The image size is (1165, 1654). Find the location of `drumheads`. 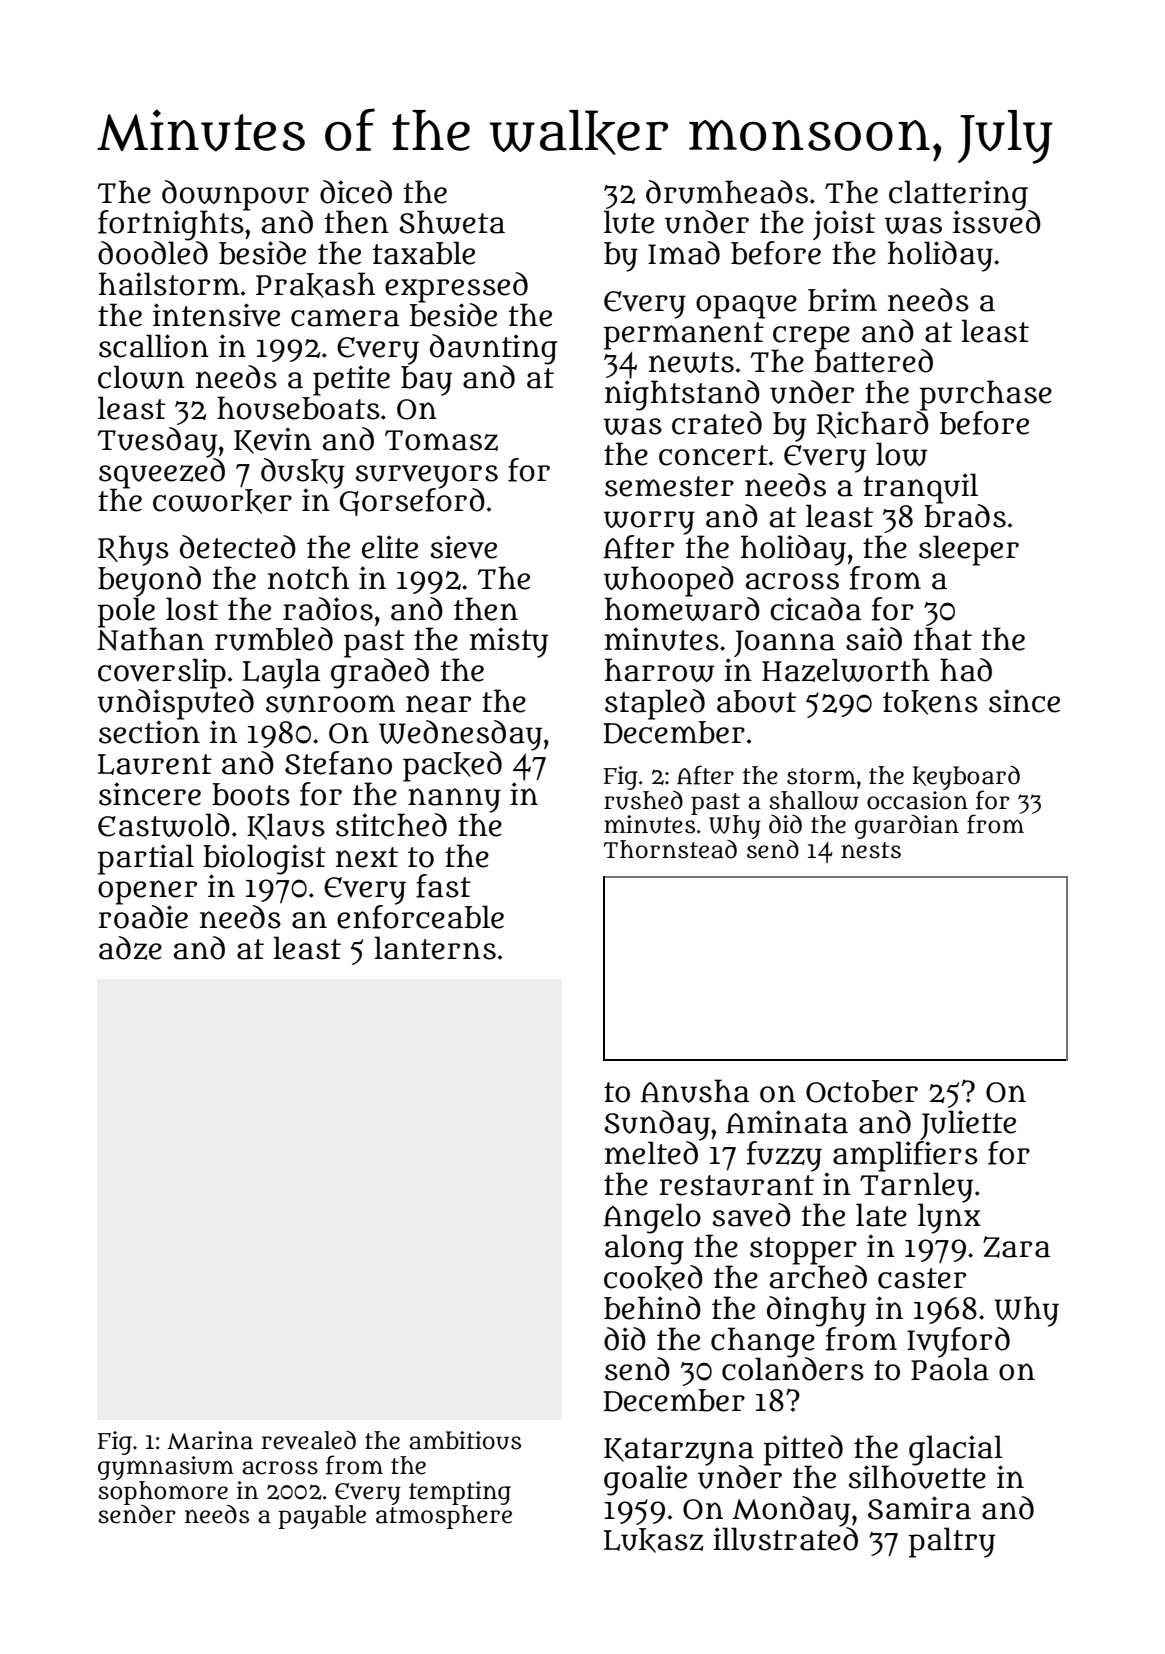

drumheads is located at coordinates (727, 192).
